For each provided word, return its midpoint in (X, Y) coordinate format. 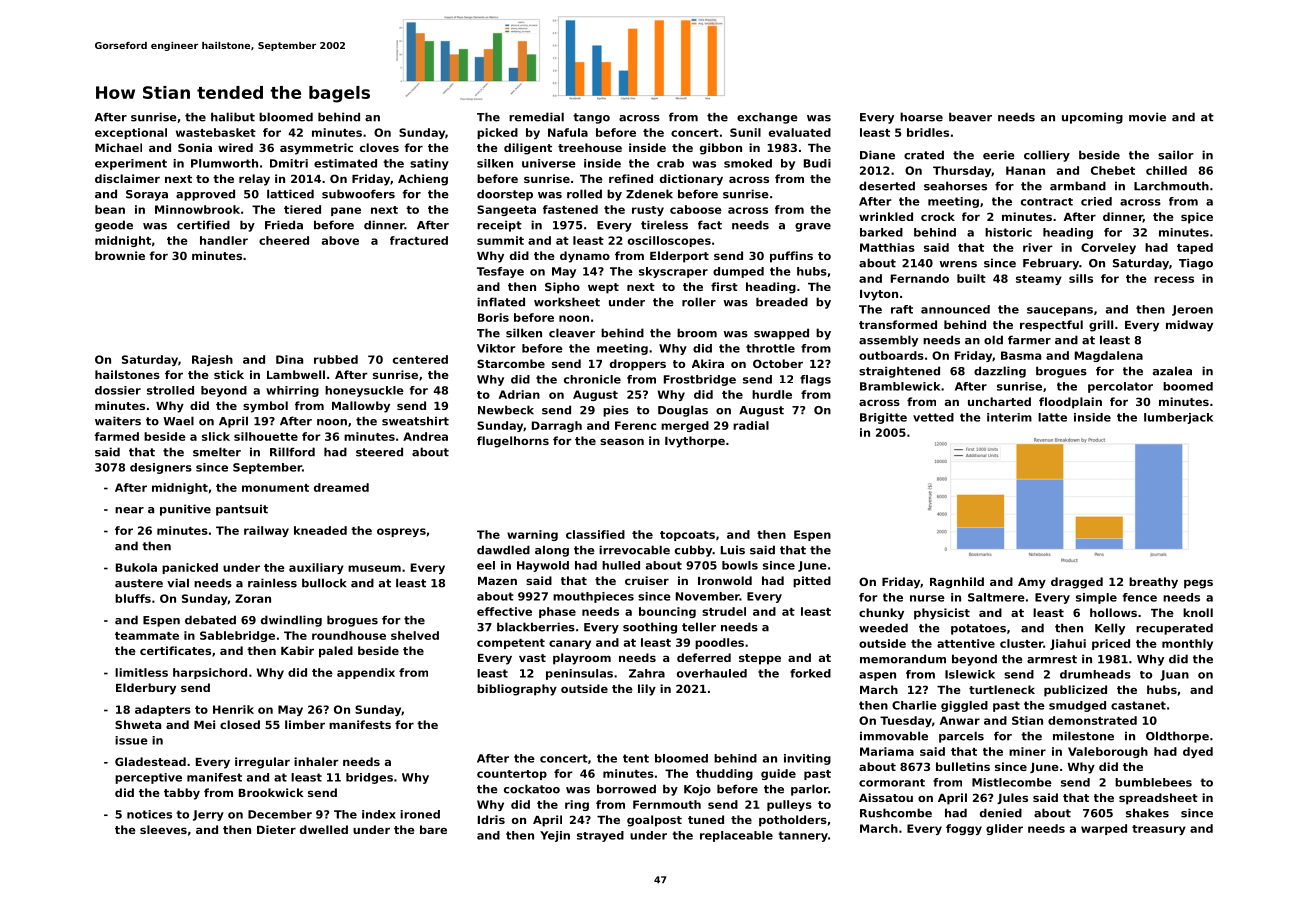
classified (595, 534)
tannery (803, 836)
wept (603, 288)
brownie (120, 255)
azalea (1172, 371)
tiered (302, 209)
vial (178, 583)
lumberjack (1178, 418)
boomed (1188, 386)
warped (1104, 829)
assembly (888, 341)
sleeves (163, 829)
